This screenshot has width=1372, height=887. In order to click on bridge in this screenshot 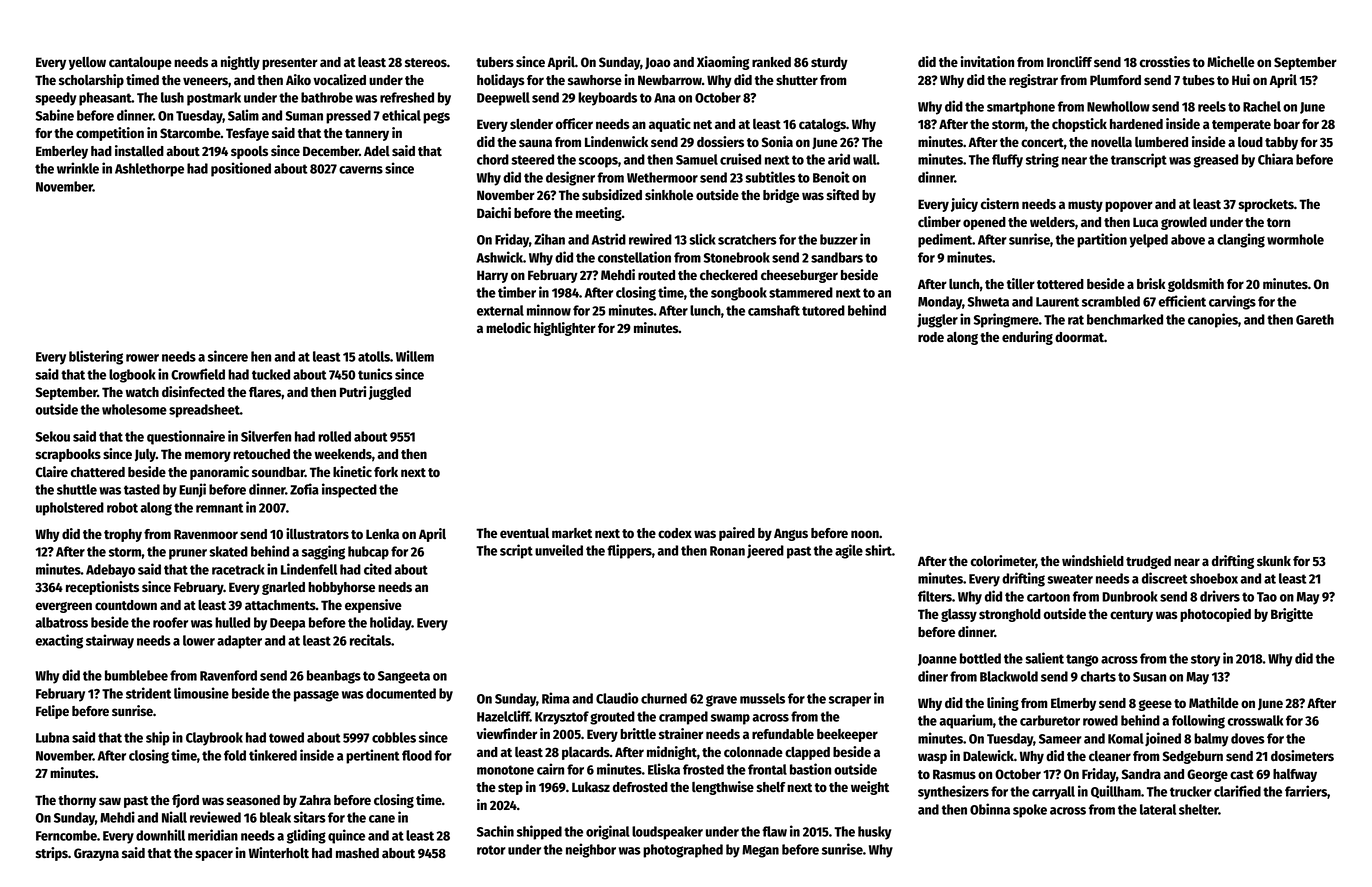, I will do `click(781, 196)`.
